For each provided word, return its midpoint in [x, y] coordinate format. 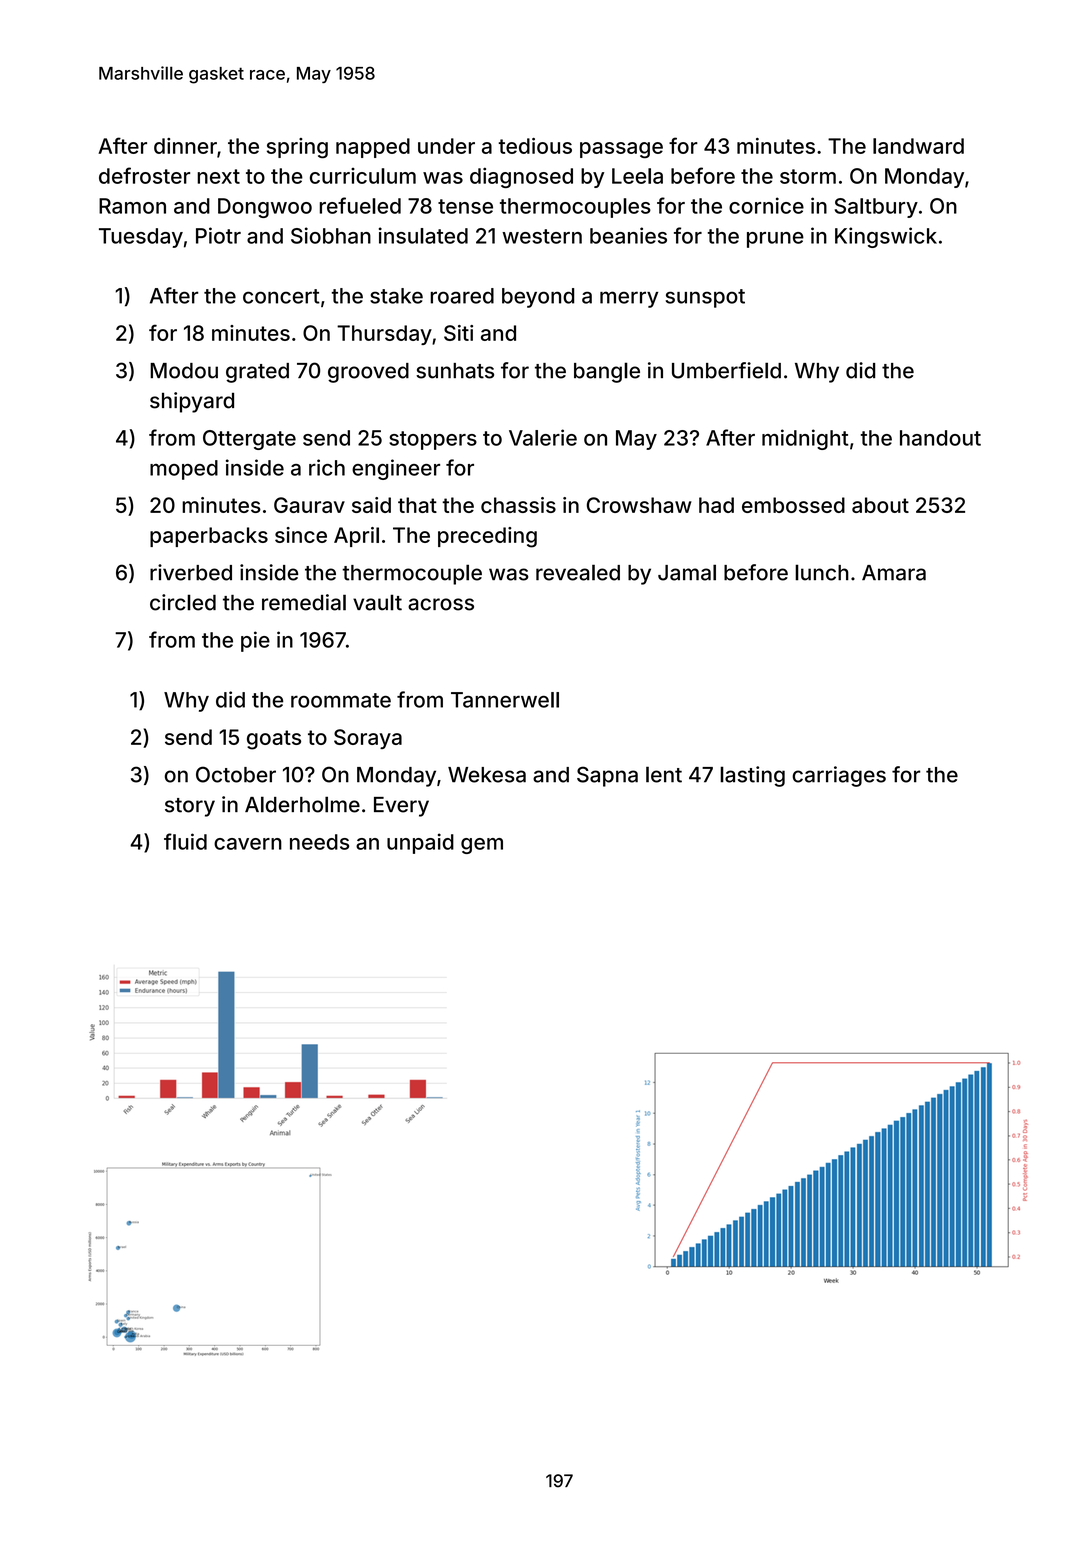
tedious [535, 146]
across [441, 604]
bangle [607, 372]
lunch [822, 572]
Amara [894, 573]
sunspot [705, 298]
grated [257, 373]
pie [255, 641]
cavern [248, 844]
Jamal [687, 572]
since [301, 535]
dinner [185, 146]
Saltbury [876, 208]
